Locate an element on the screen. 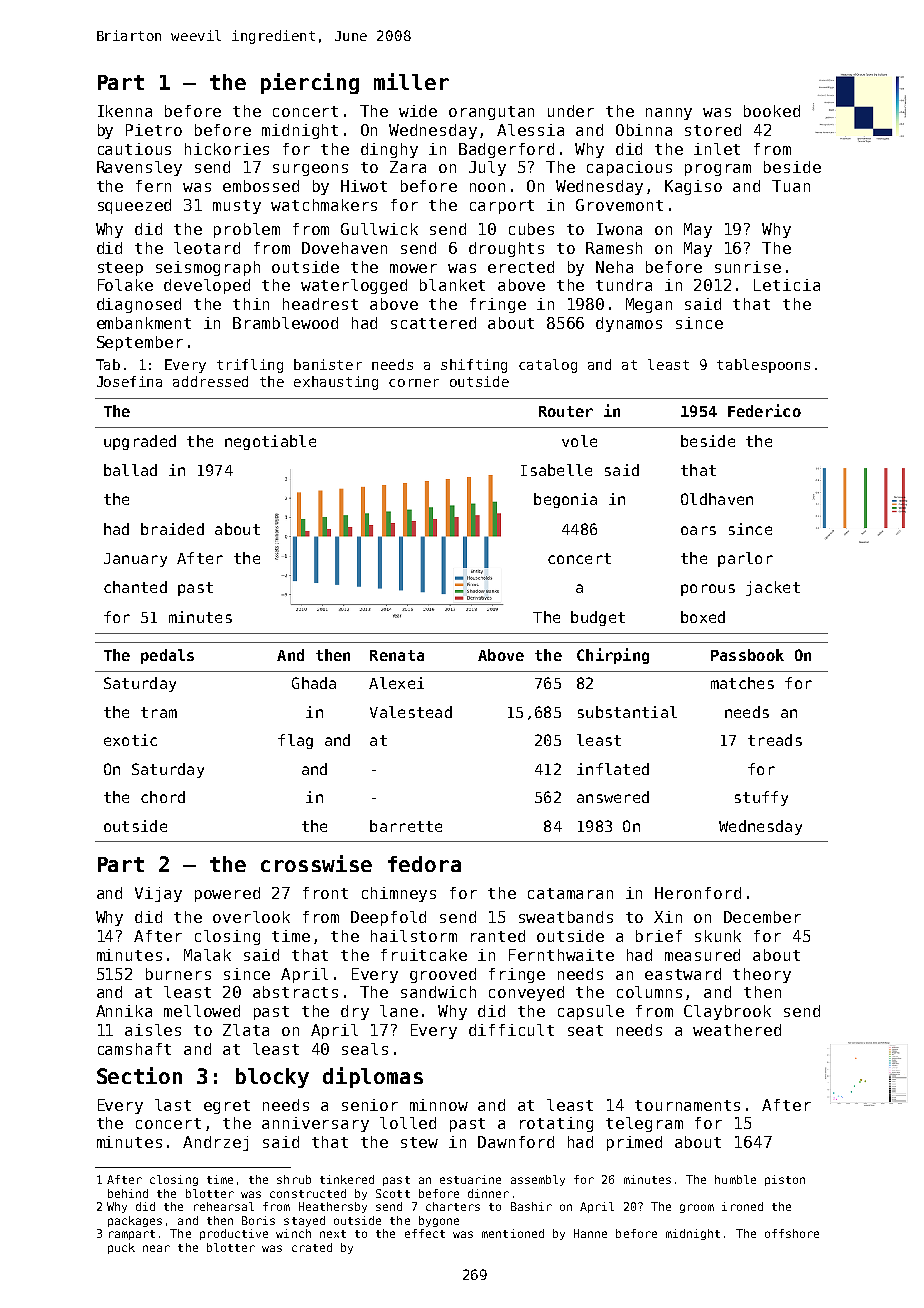 The image size is (924, 1308). Section is located at coordinates (139, 1075).
